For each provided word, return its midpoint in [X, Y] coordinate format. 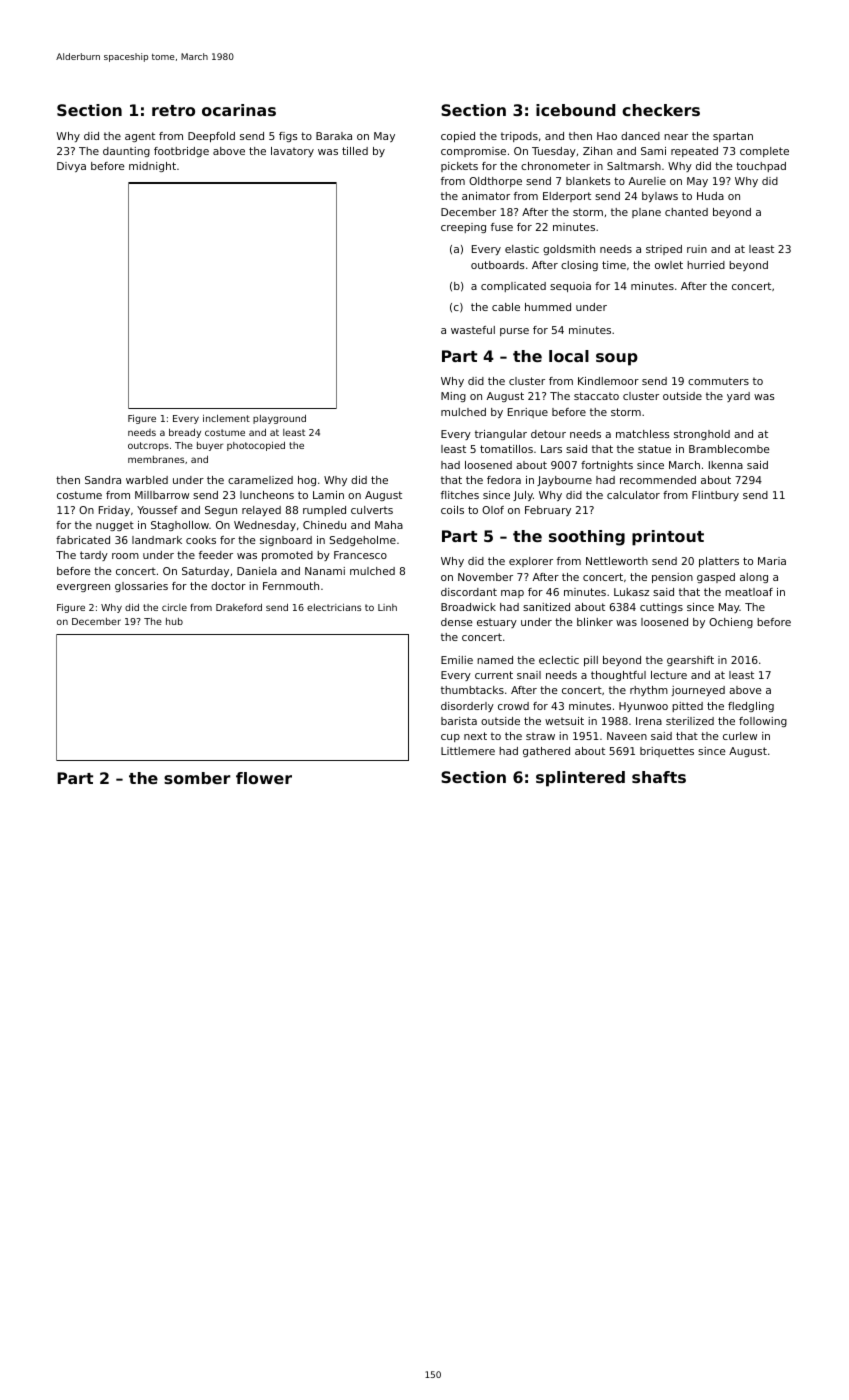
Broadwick [468, 607]
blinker [595, 622]
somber [197, 778]
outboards [498, 265]
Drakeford [239, 607]
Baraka [334, 136]
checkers [661, 110]
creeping [463, 228]
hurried [706, 265]
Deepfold [211, 137]
